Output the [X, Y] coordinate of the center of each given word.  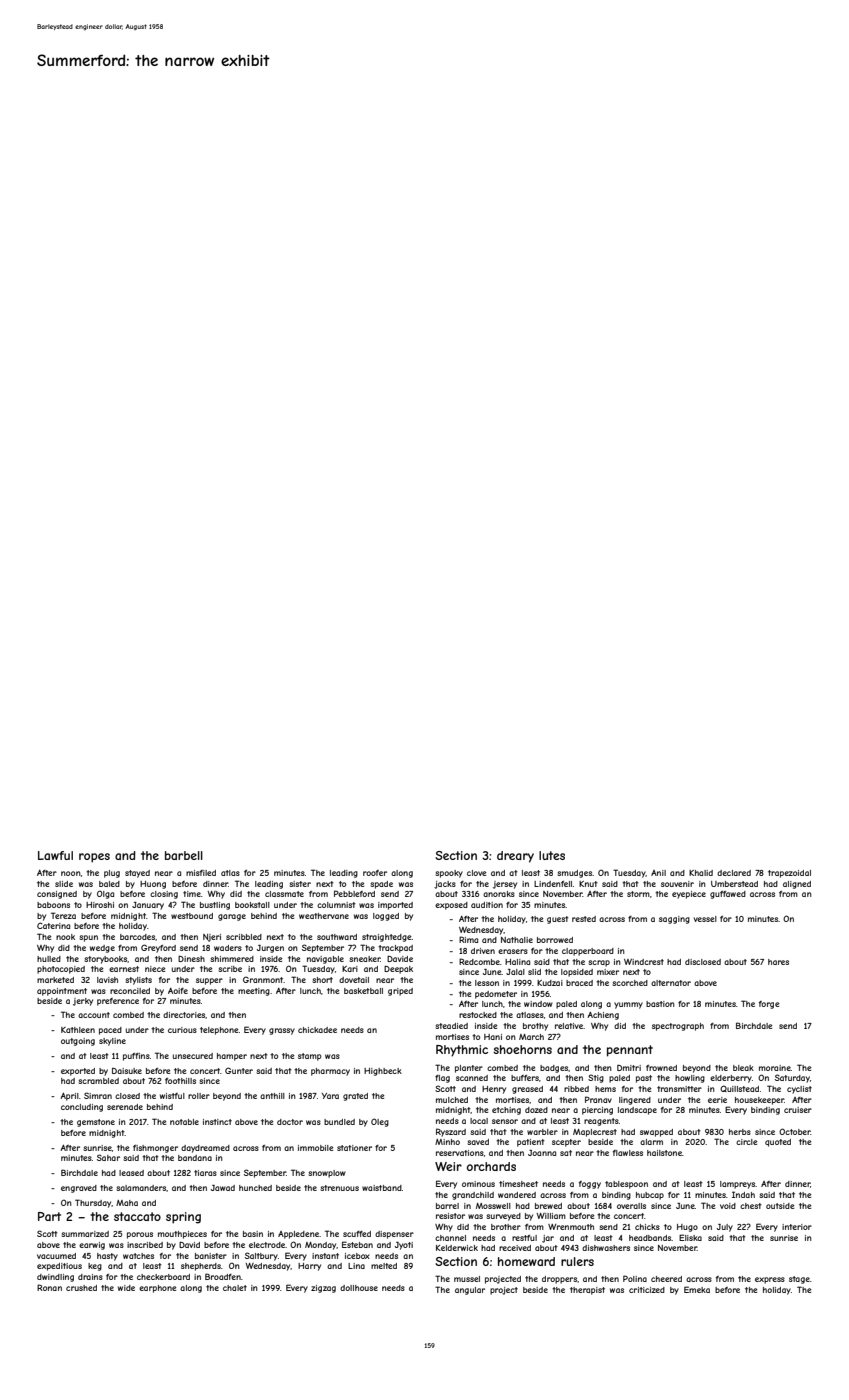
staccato [137, 1216]
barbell [184, 855]
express [770, 1280]
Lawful [55, 855]
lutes [552, 855]
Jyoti [404, 1246]
